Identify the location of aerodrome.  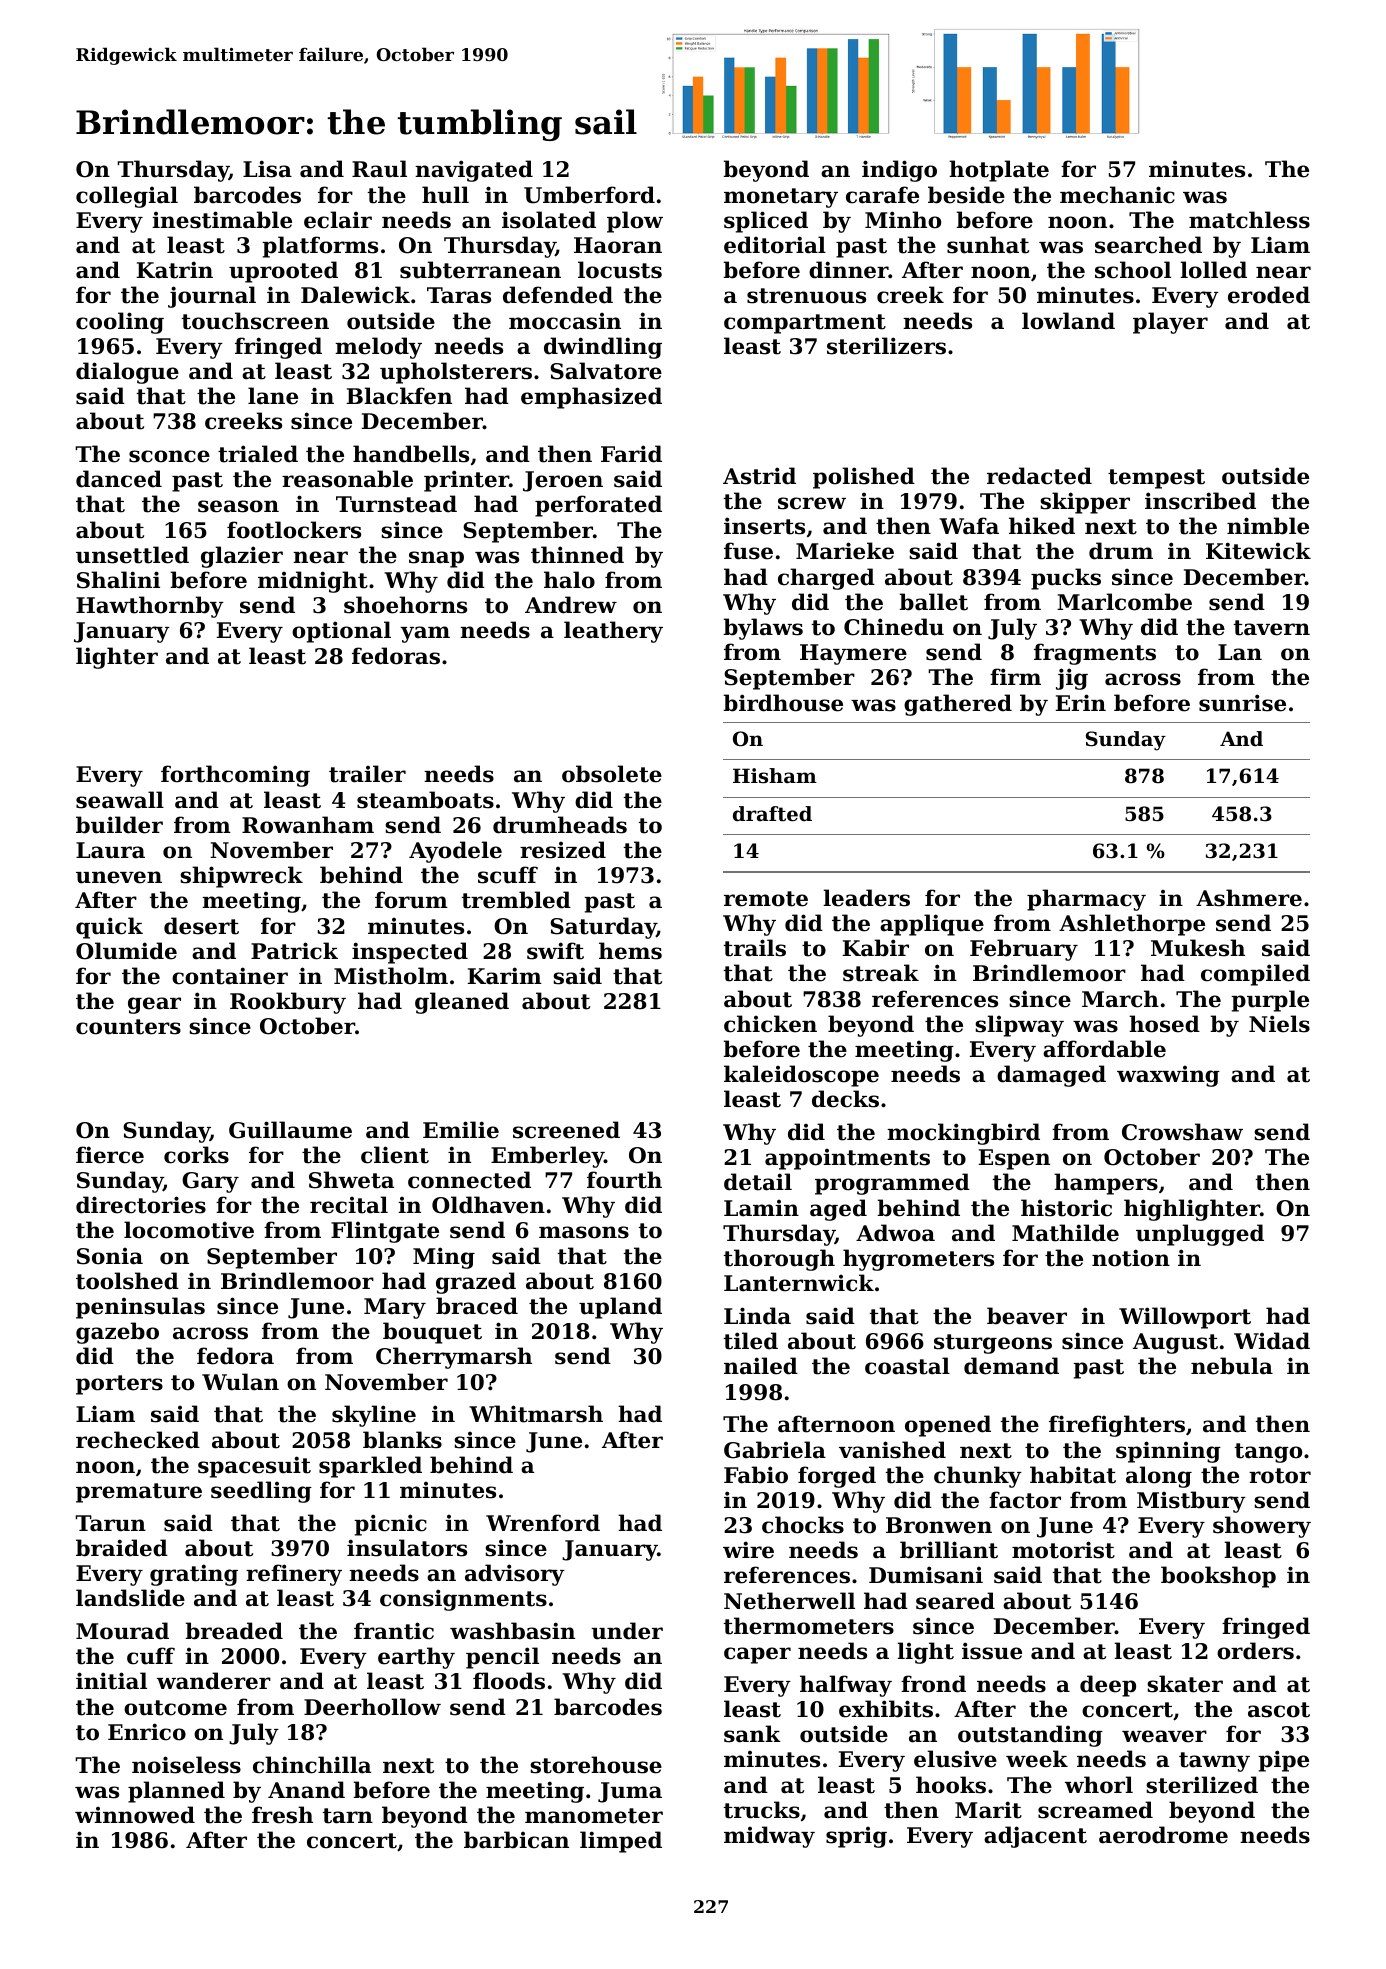
(1163, 1835).
